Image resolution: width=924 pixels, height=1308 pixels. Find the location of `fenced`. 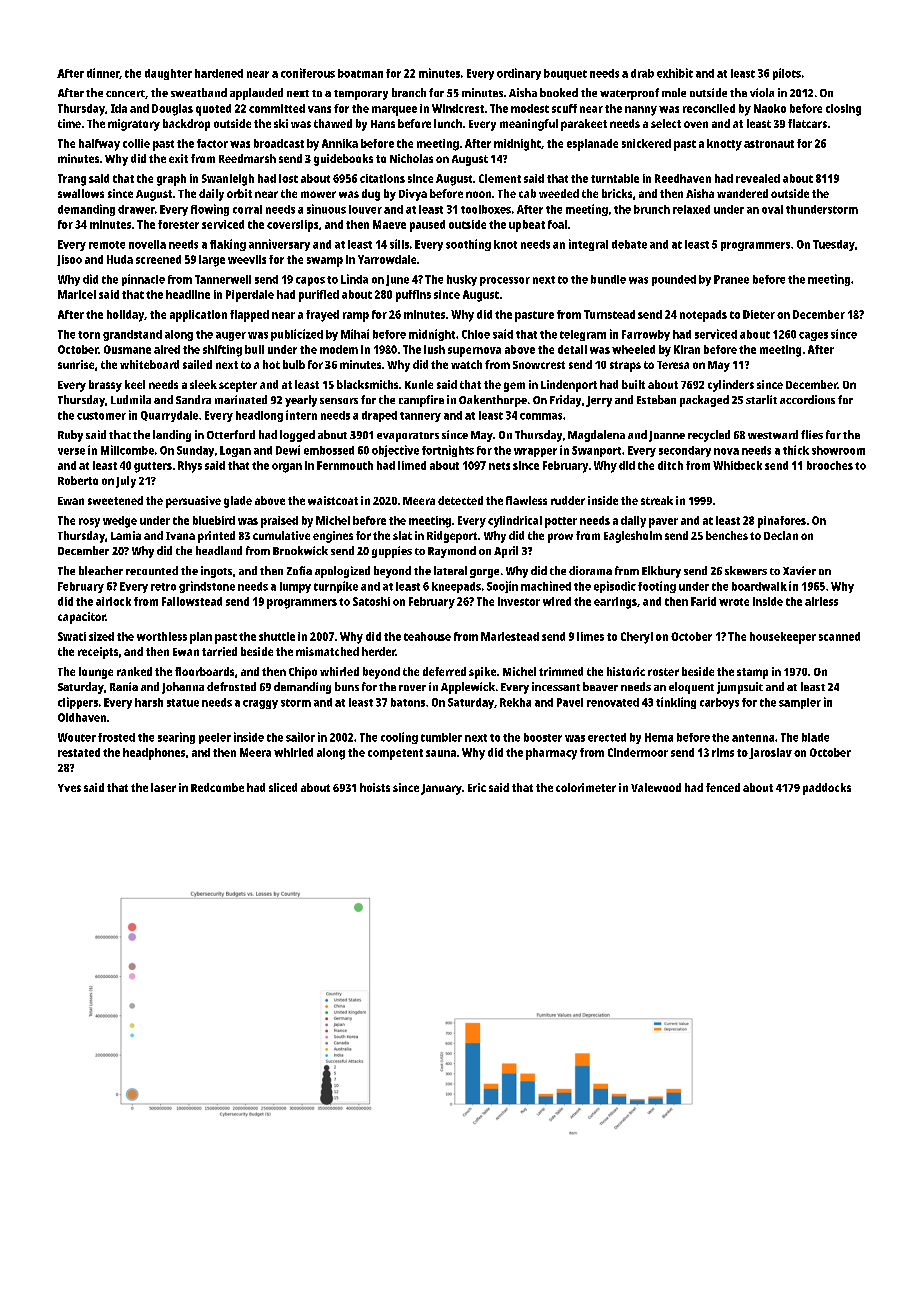

fenced is located at coordinates (723, 787).
